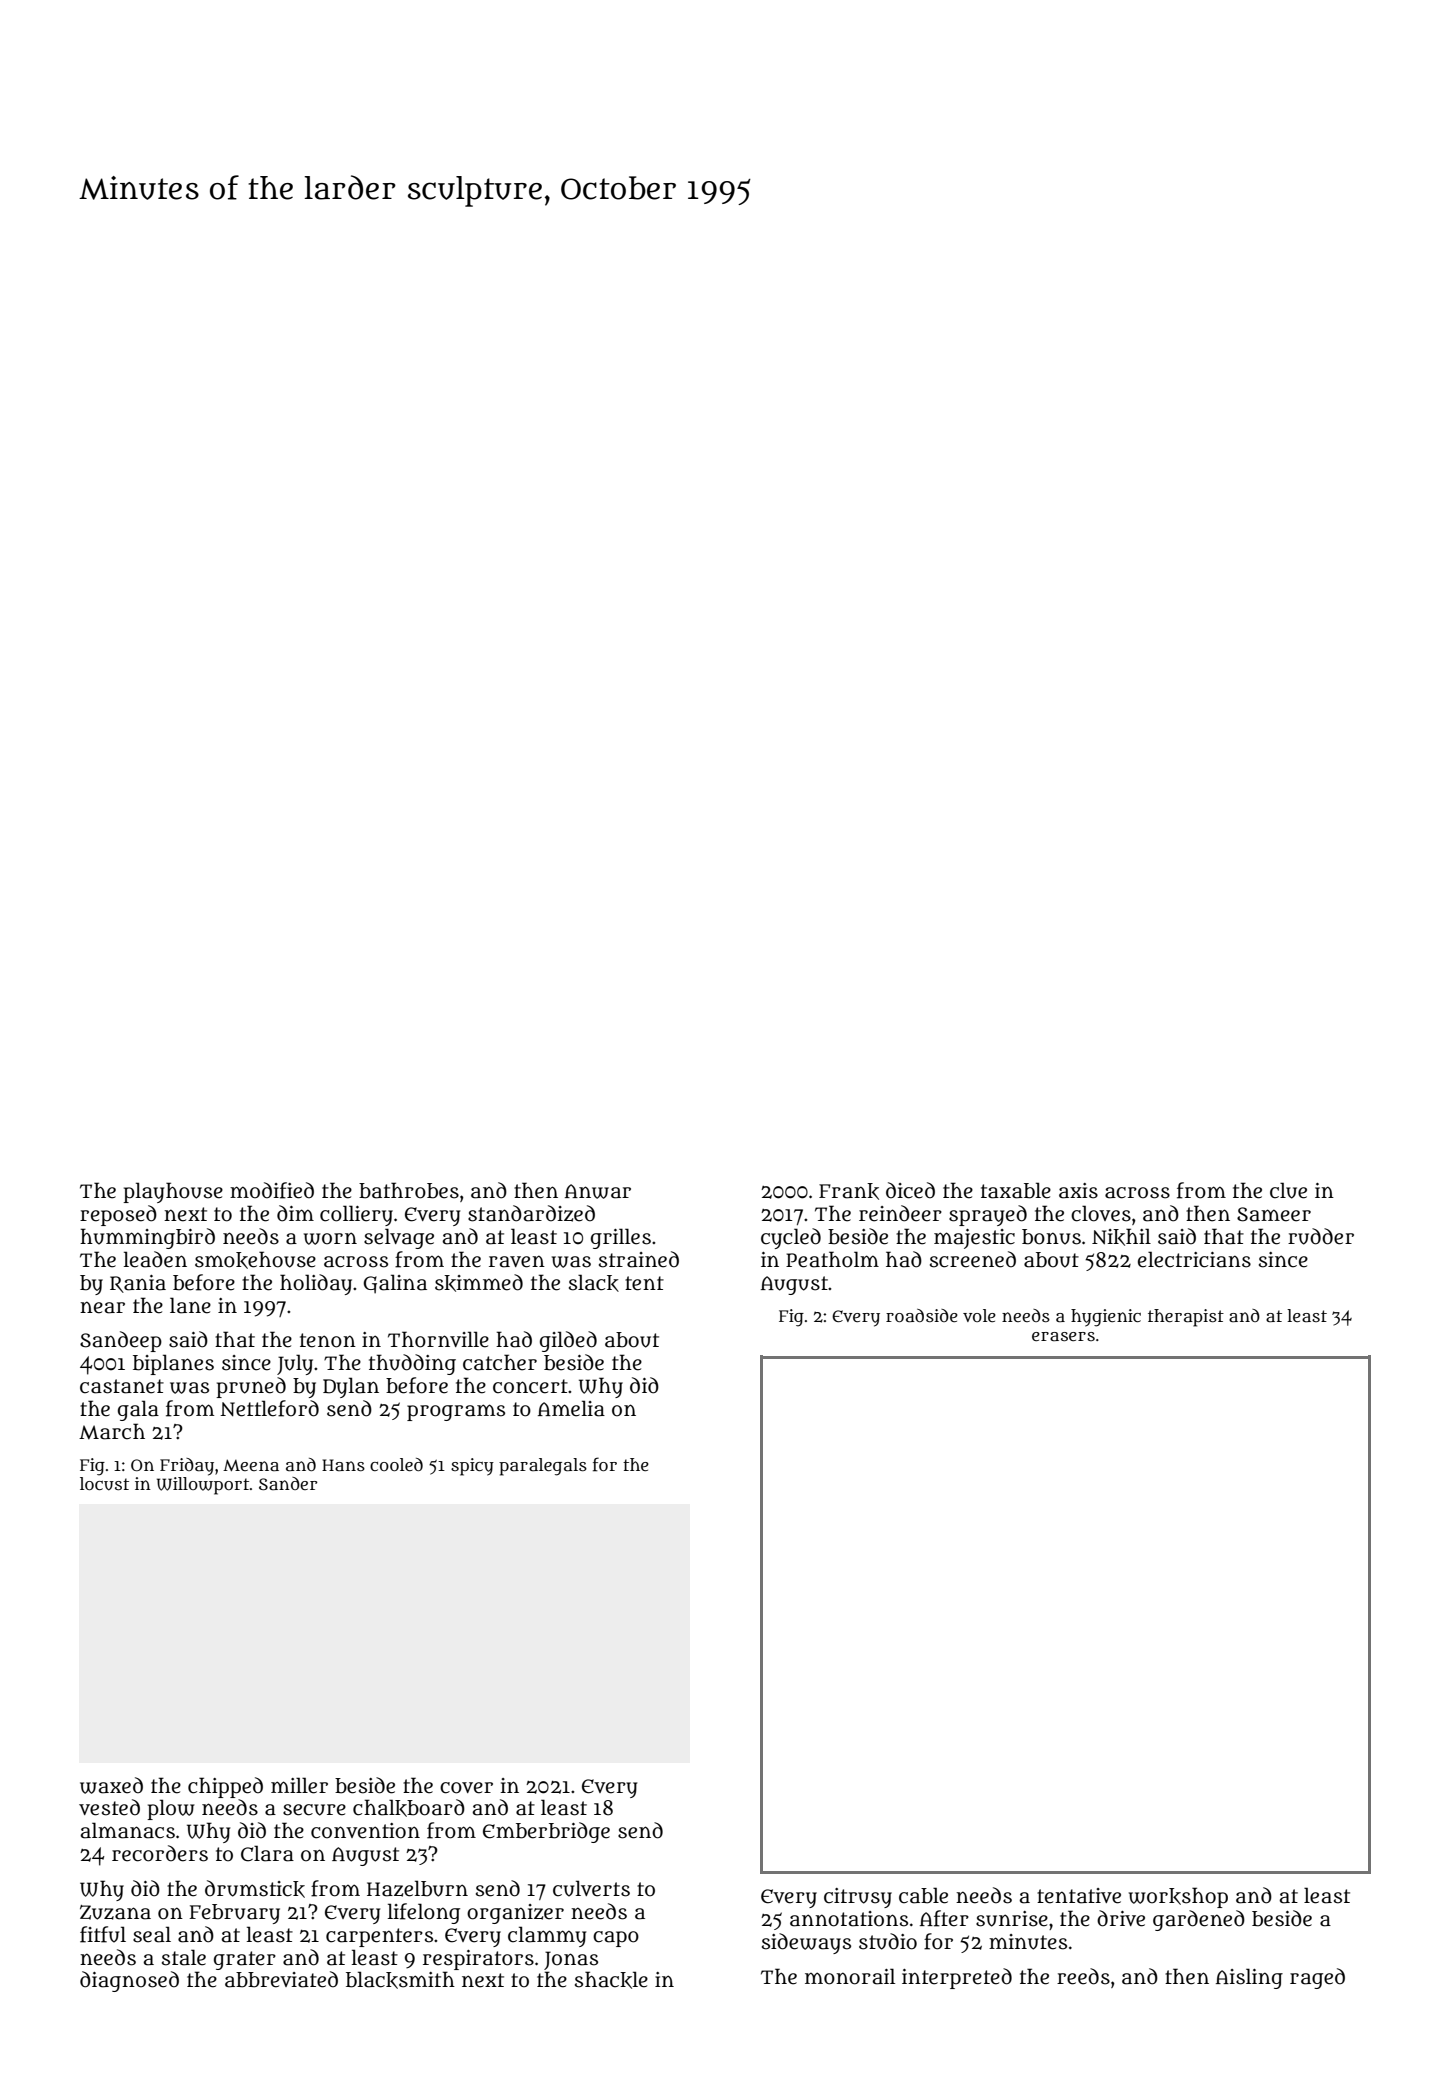 The image size is (1450, 2100). I want to click on chipped, so click(225, 1787).
